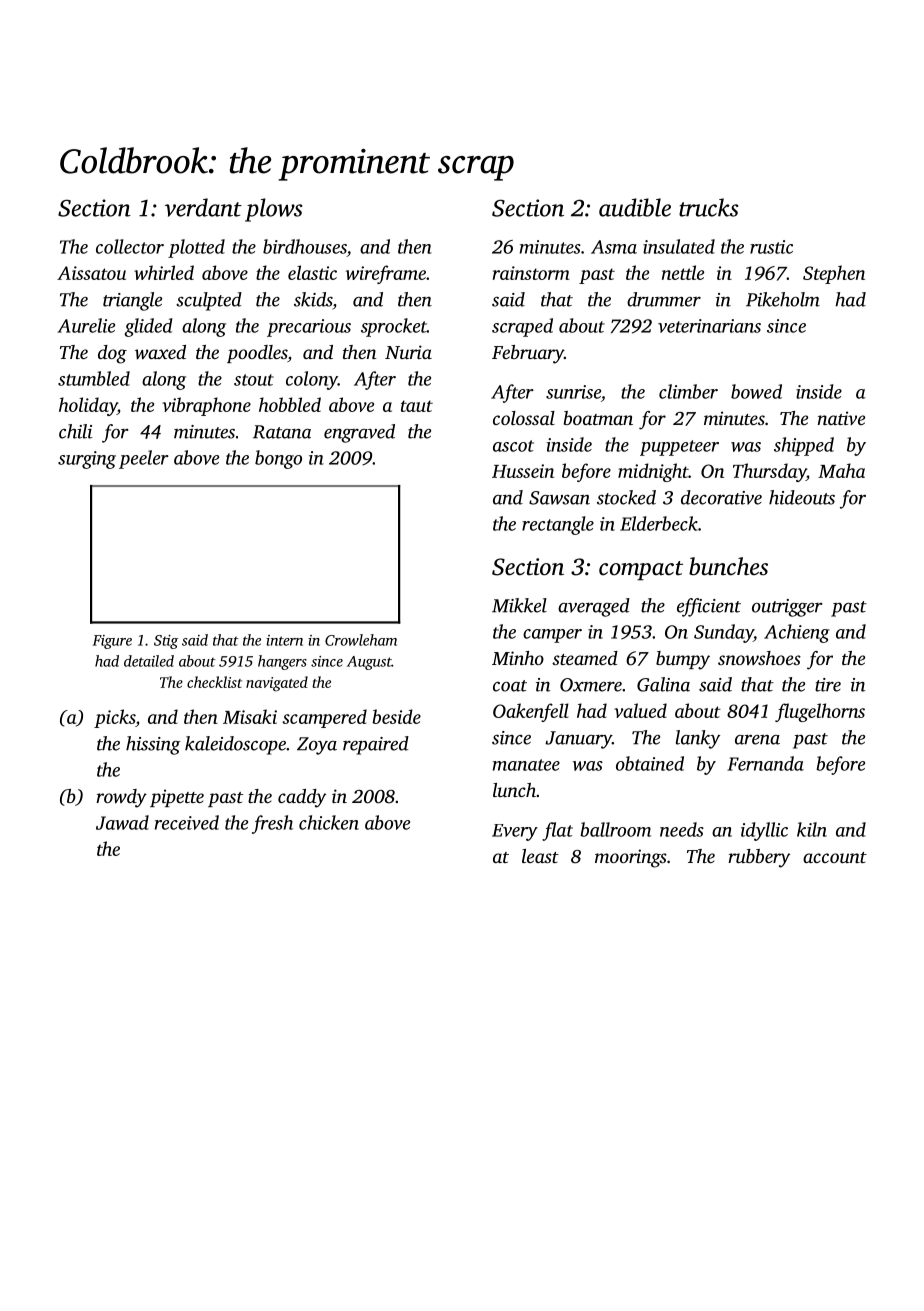 This image has height=1311, width=924. Describe the element at coordinates (828, 685) in the image. I see `tire` at that location.
